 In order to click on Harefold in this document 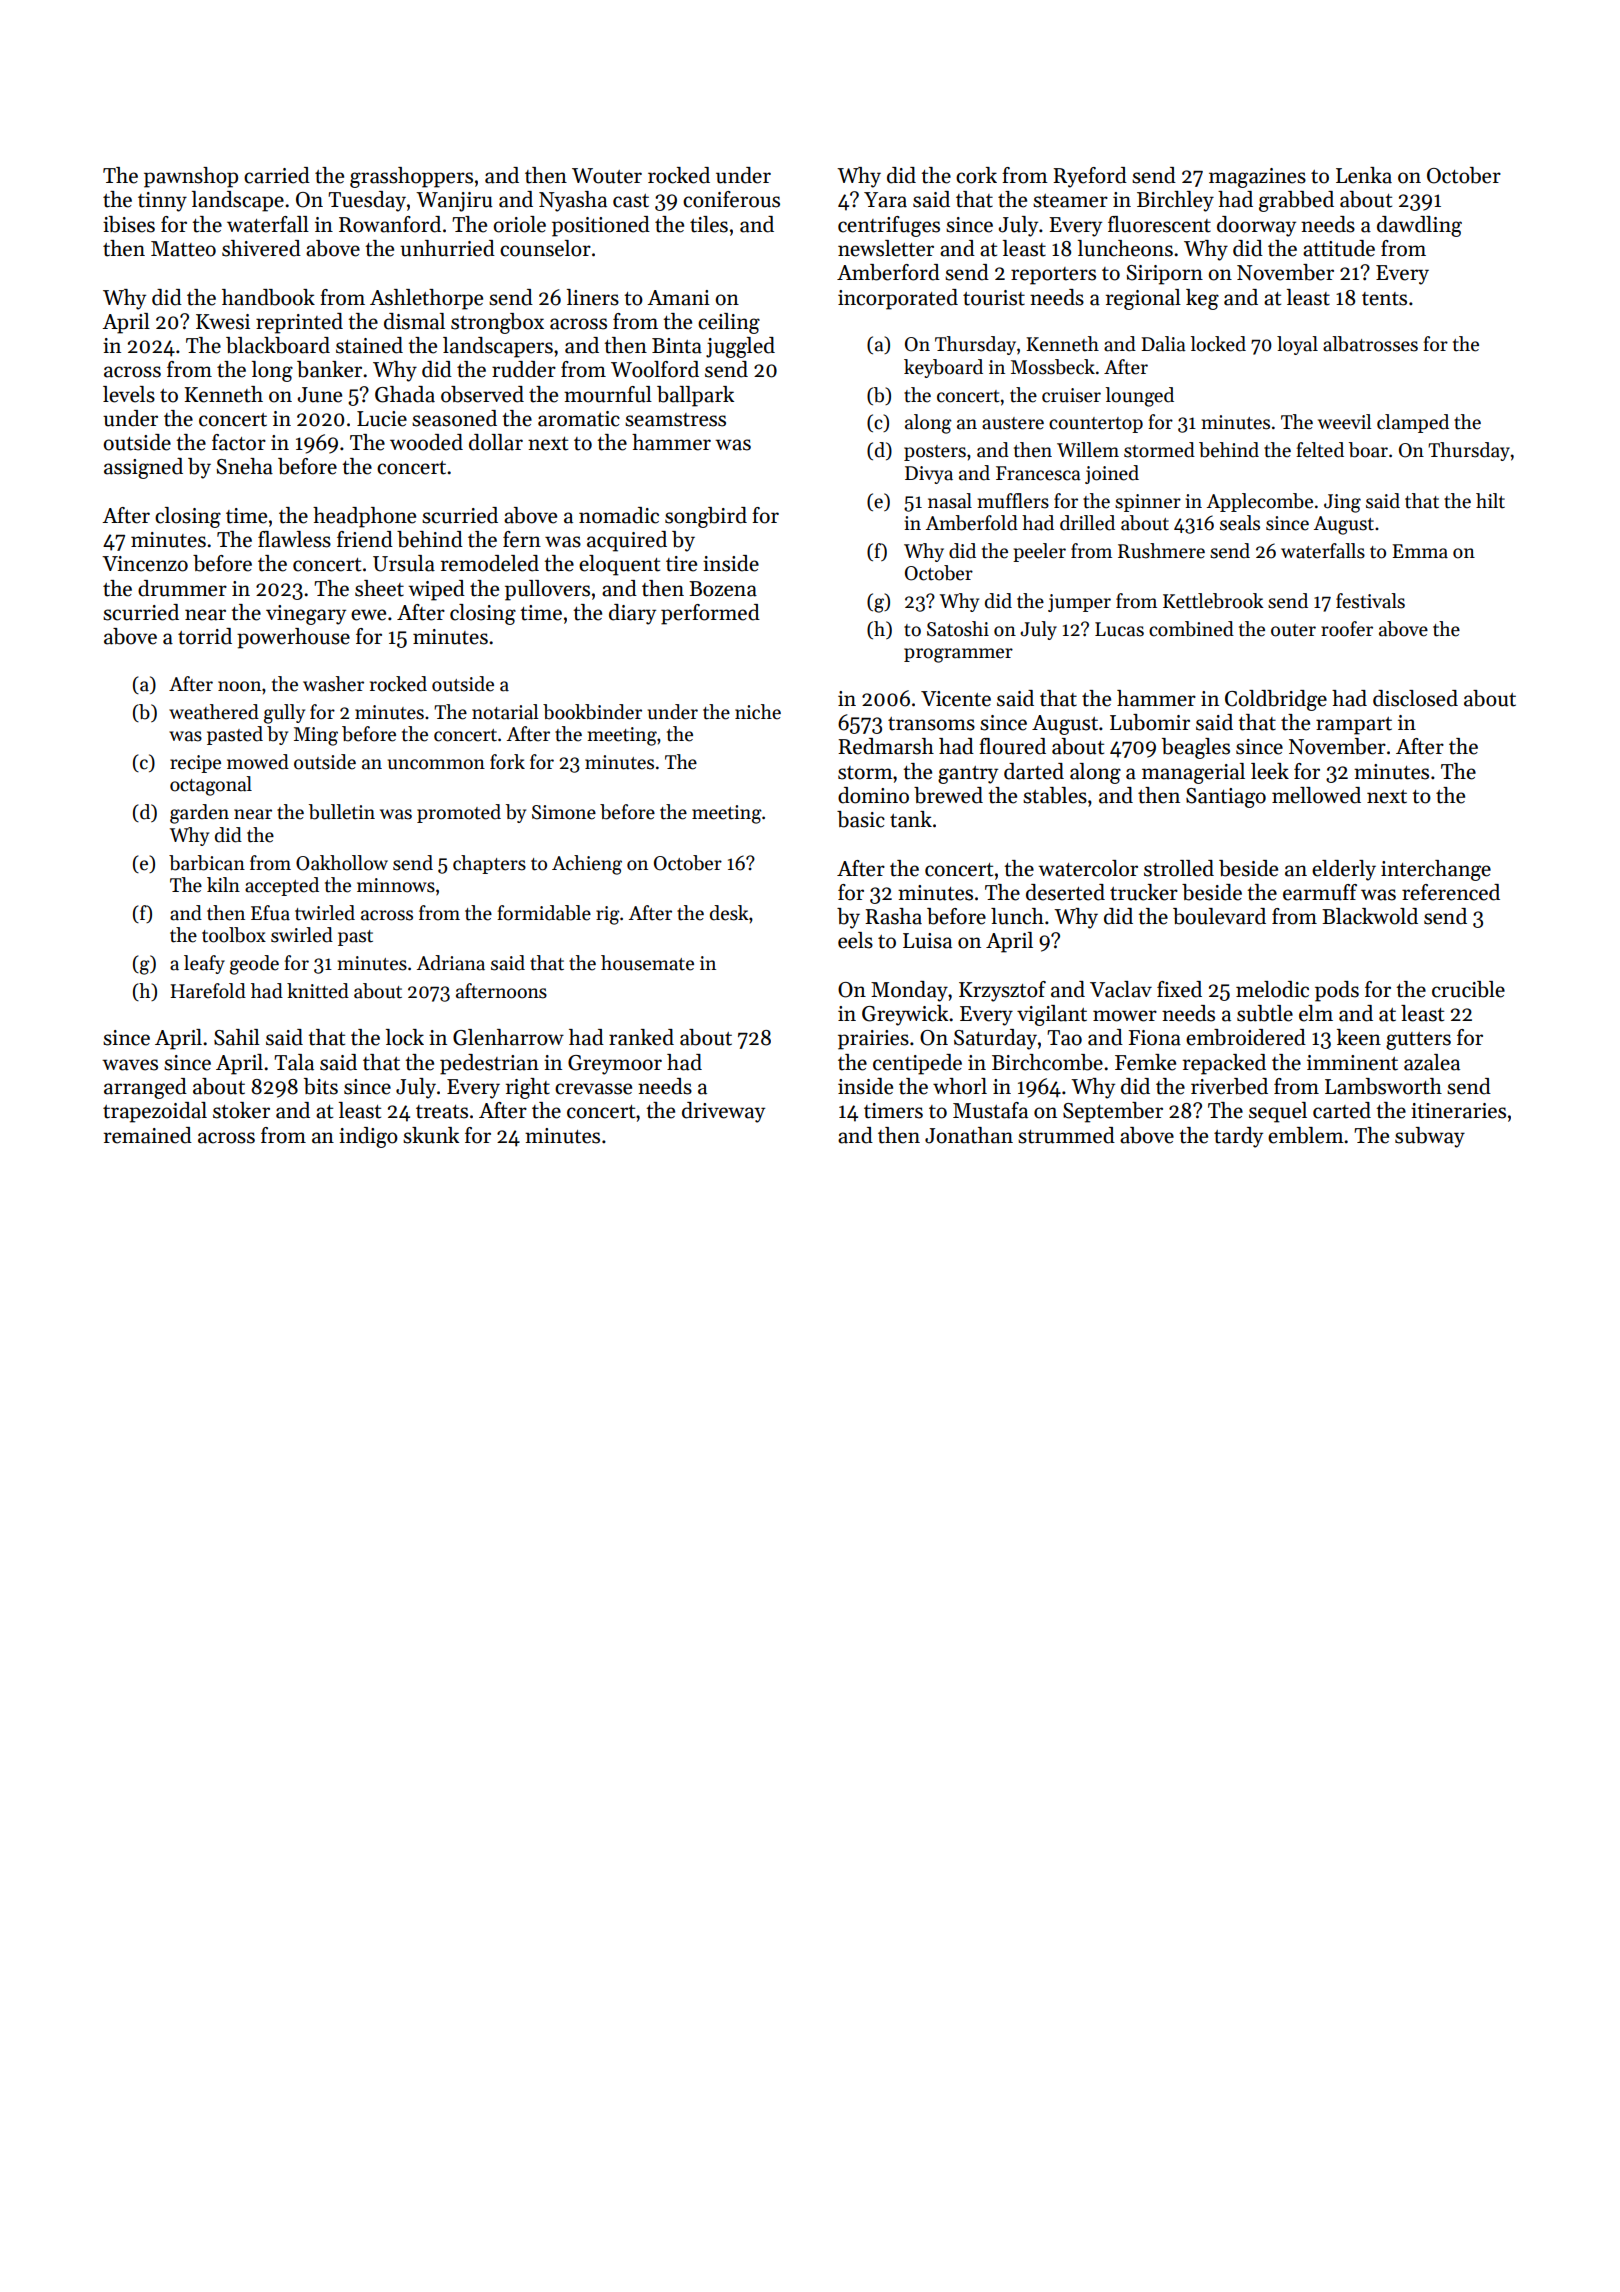, I will do `click(208, 991)`.
